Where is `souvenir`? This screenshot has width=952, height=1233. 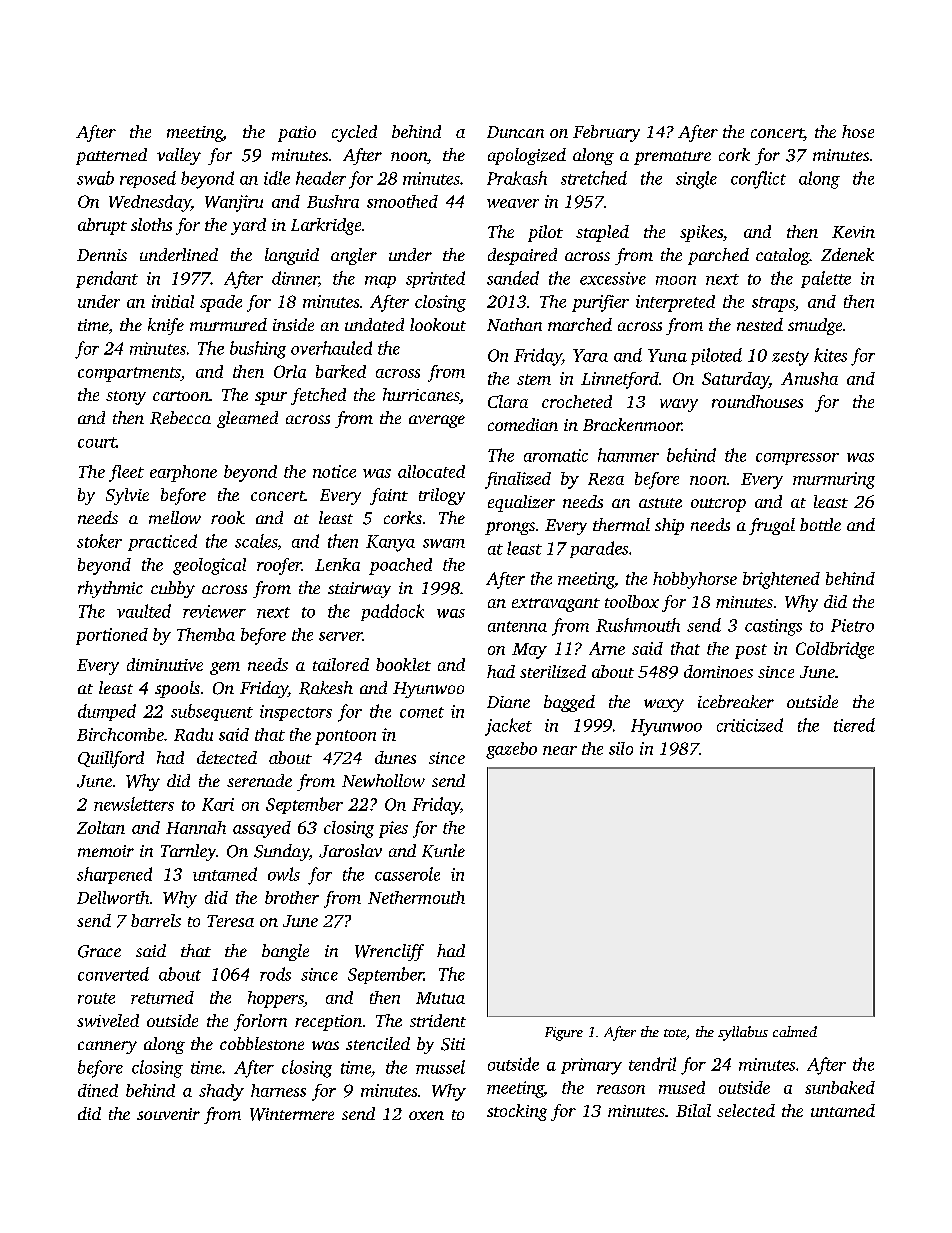 souvenir is located at coordinates (168, 1114).
